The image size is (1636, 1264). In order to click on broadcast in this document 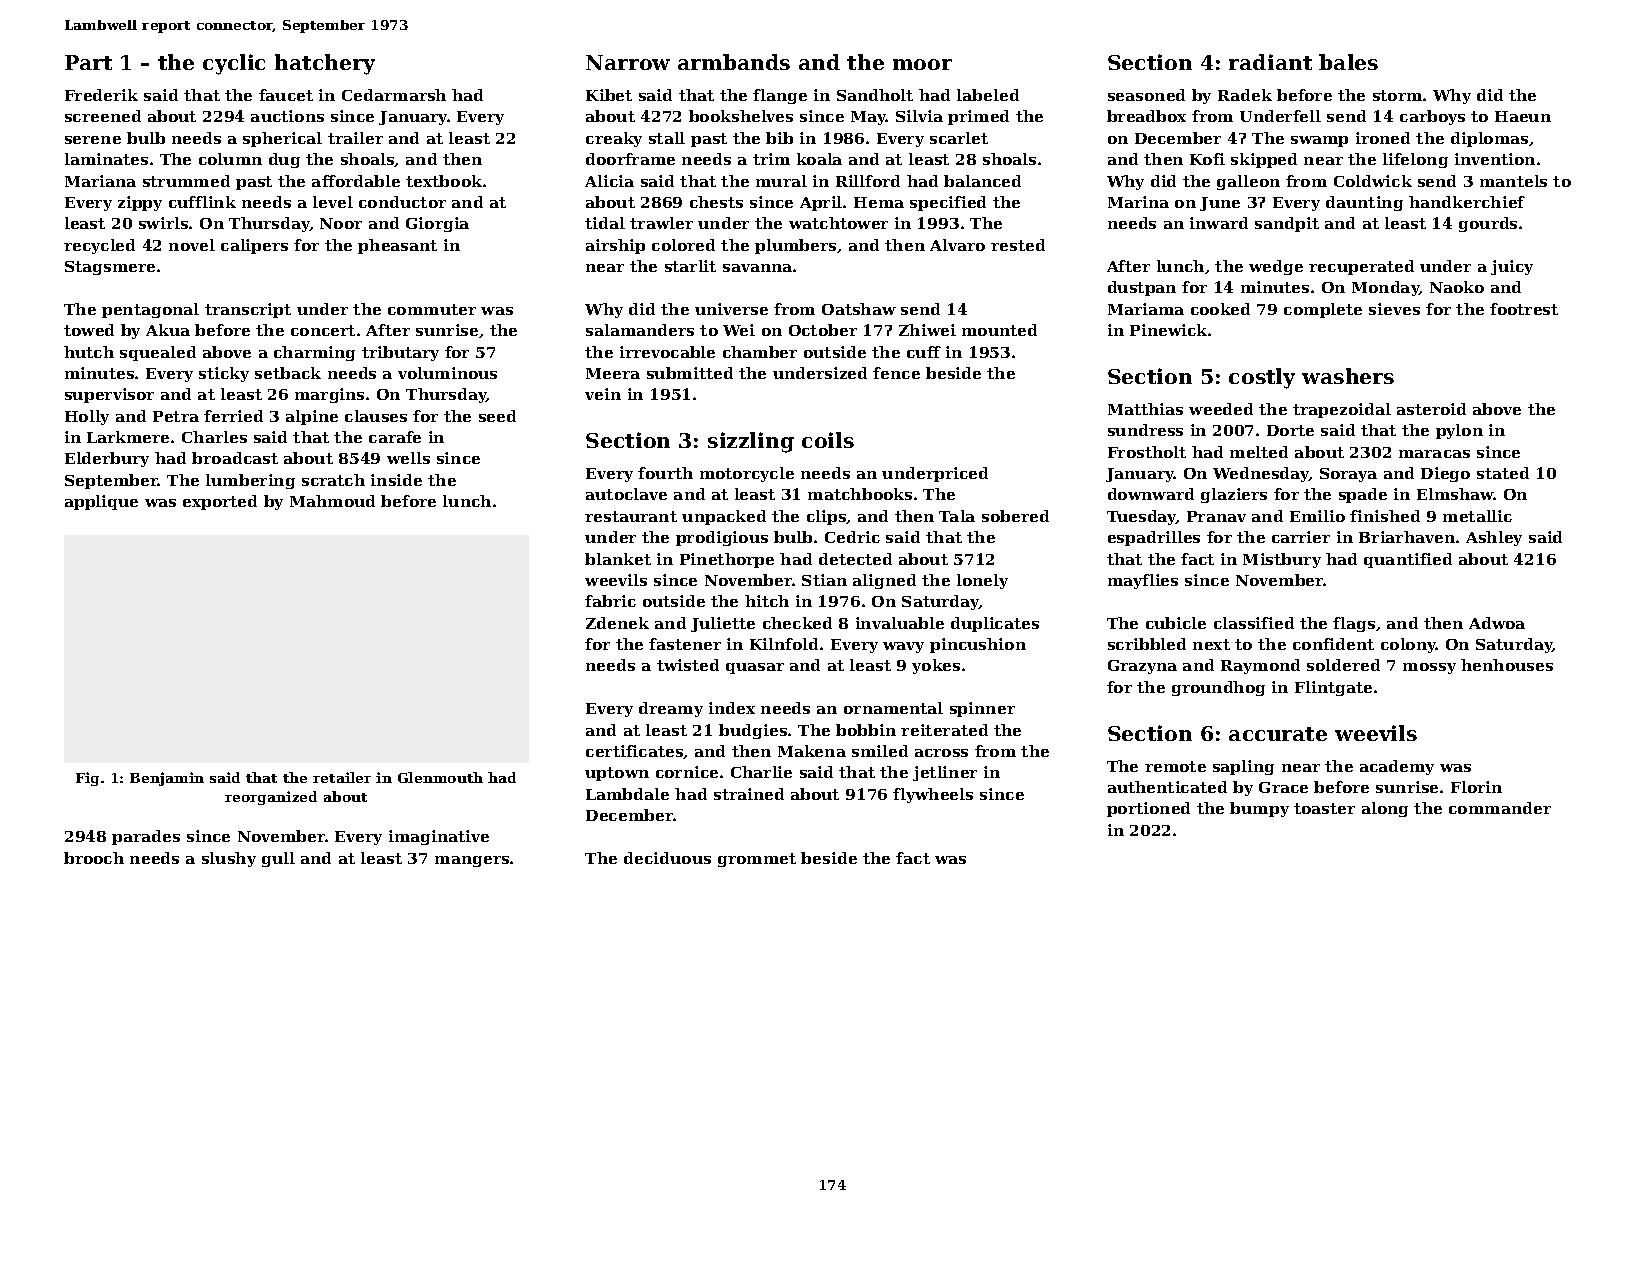, I will do `click(235, 458)`.
